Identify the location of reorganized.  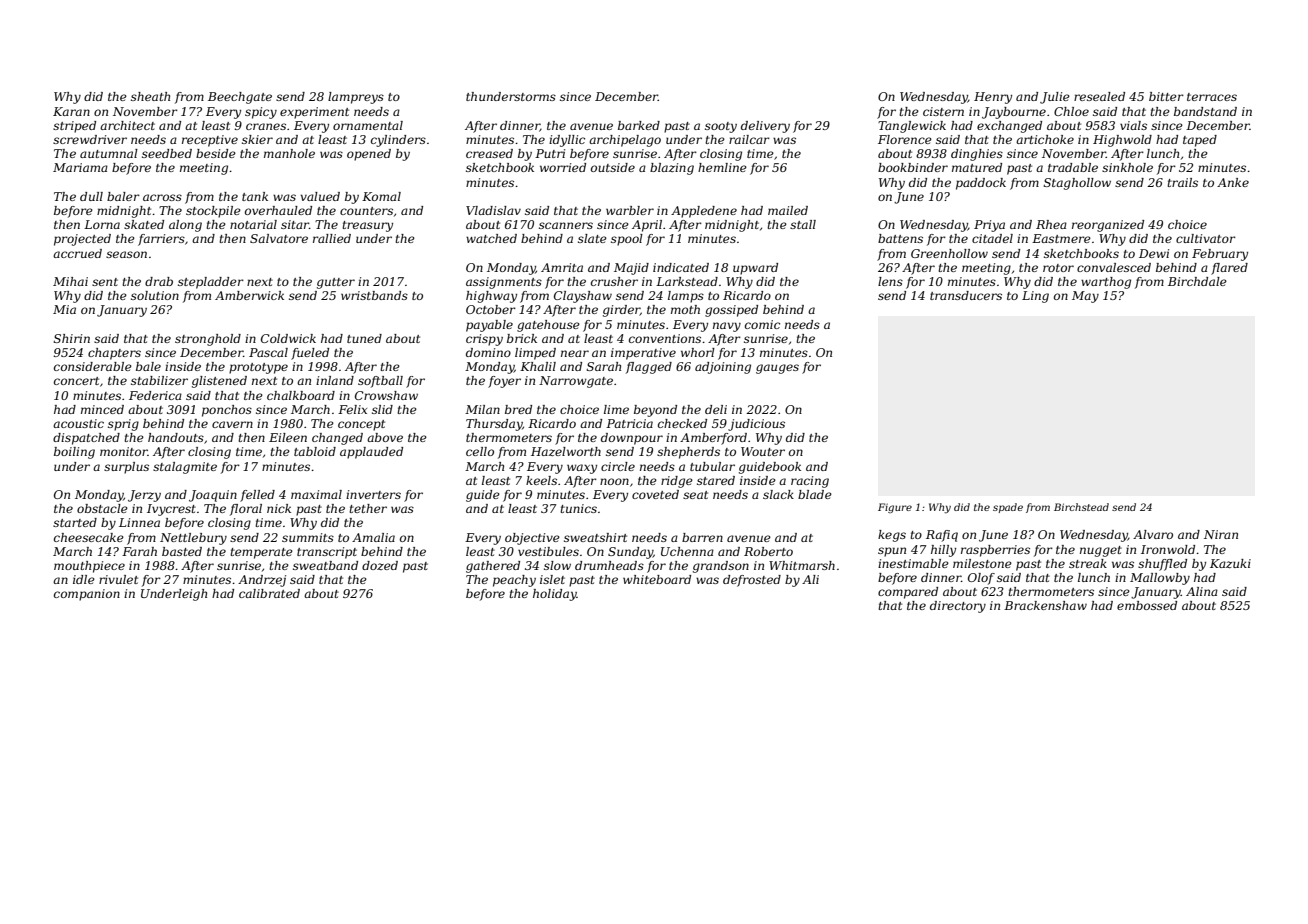
(1108, 226).
